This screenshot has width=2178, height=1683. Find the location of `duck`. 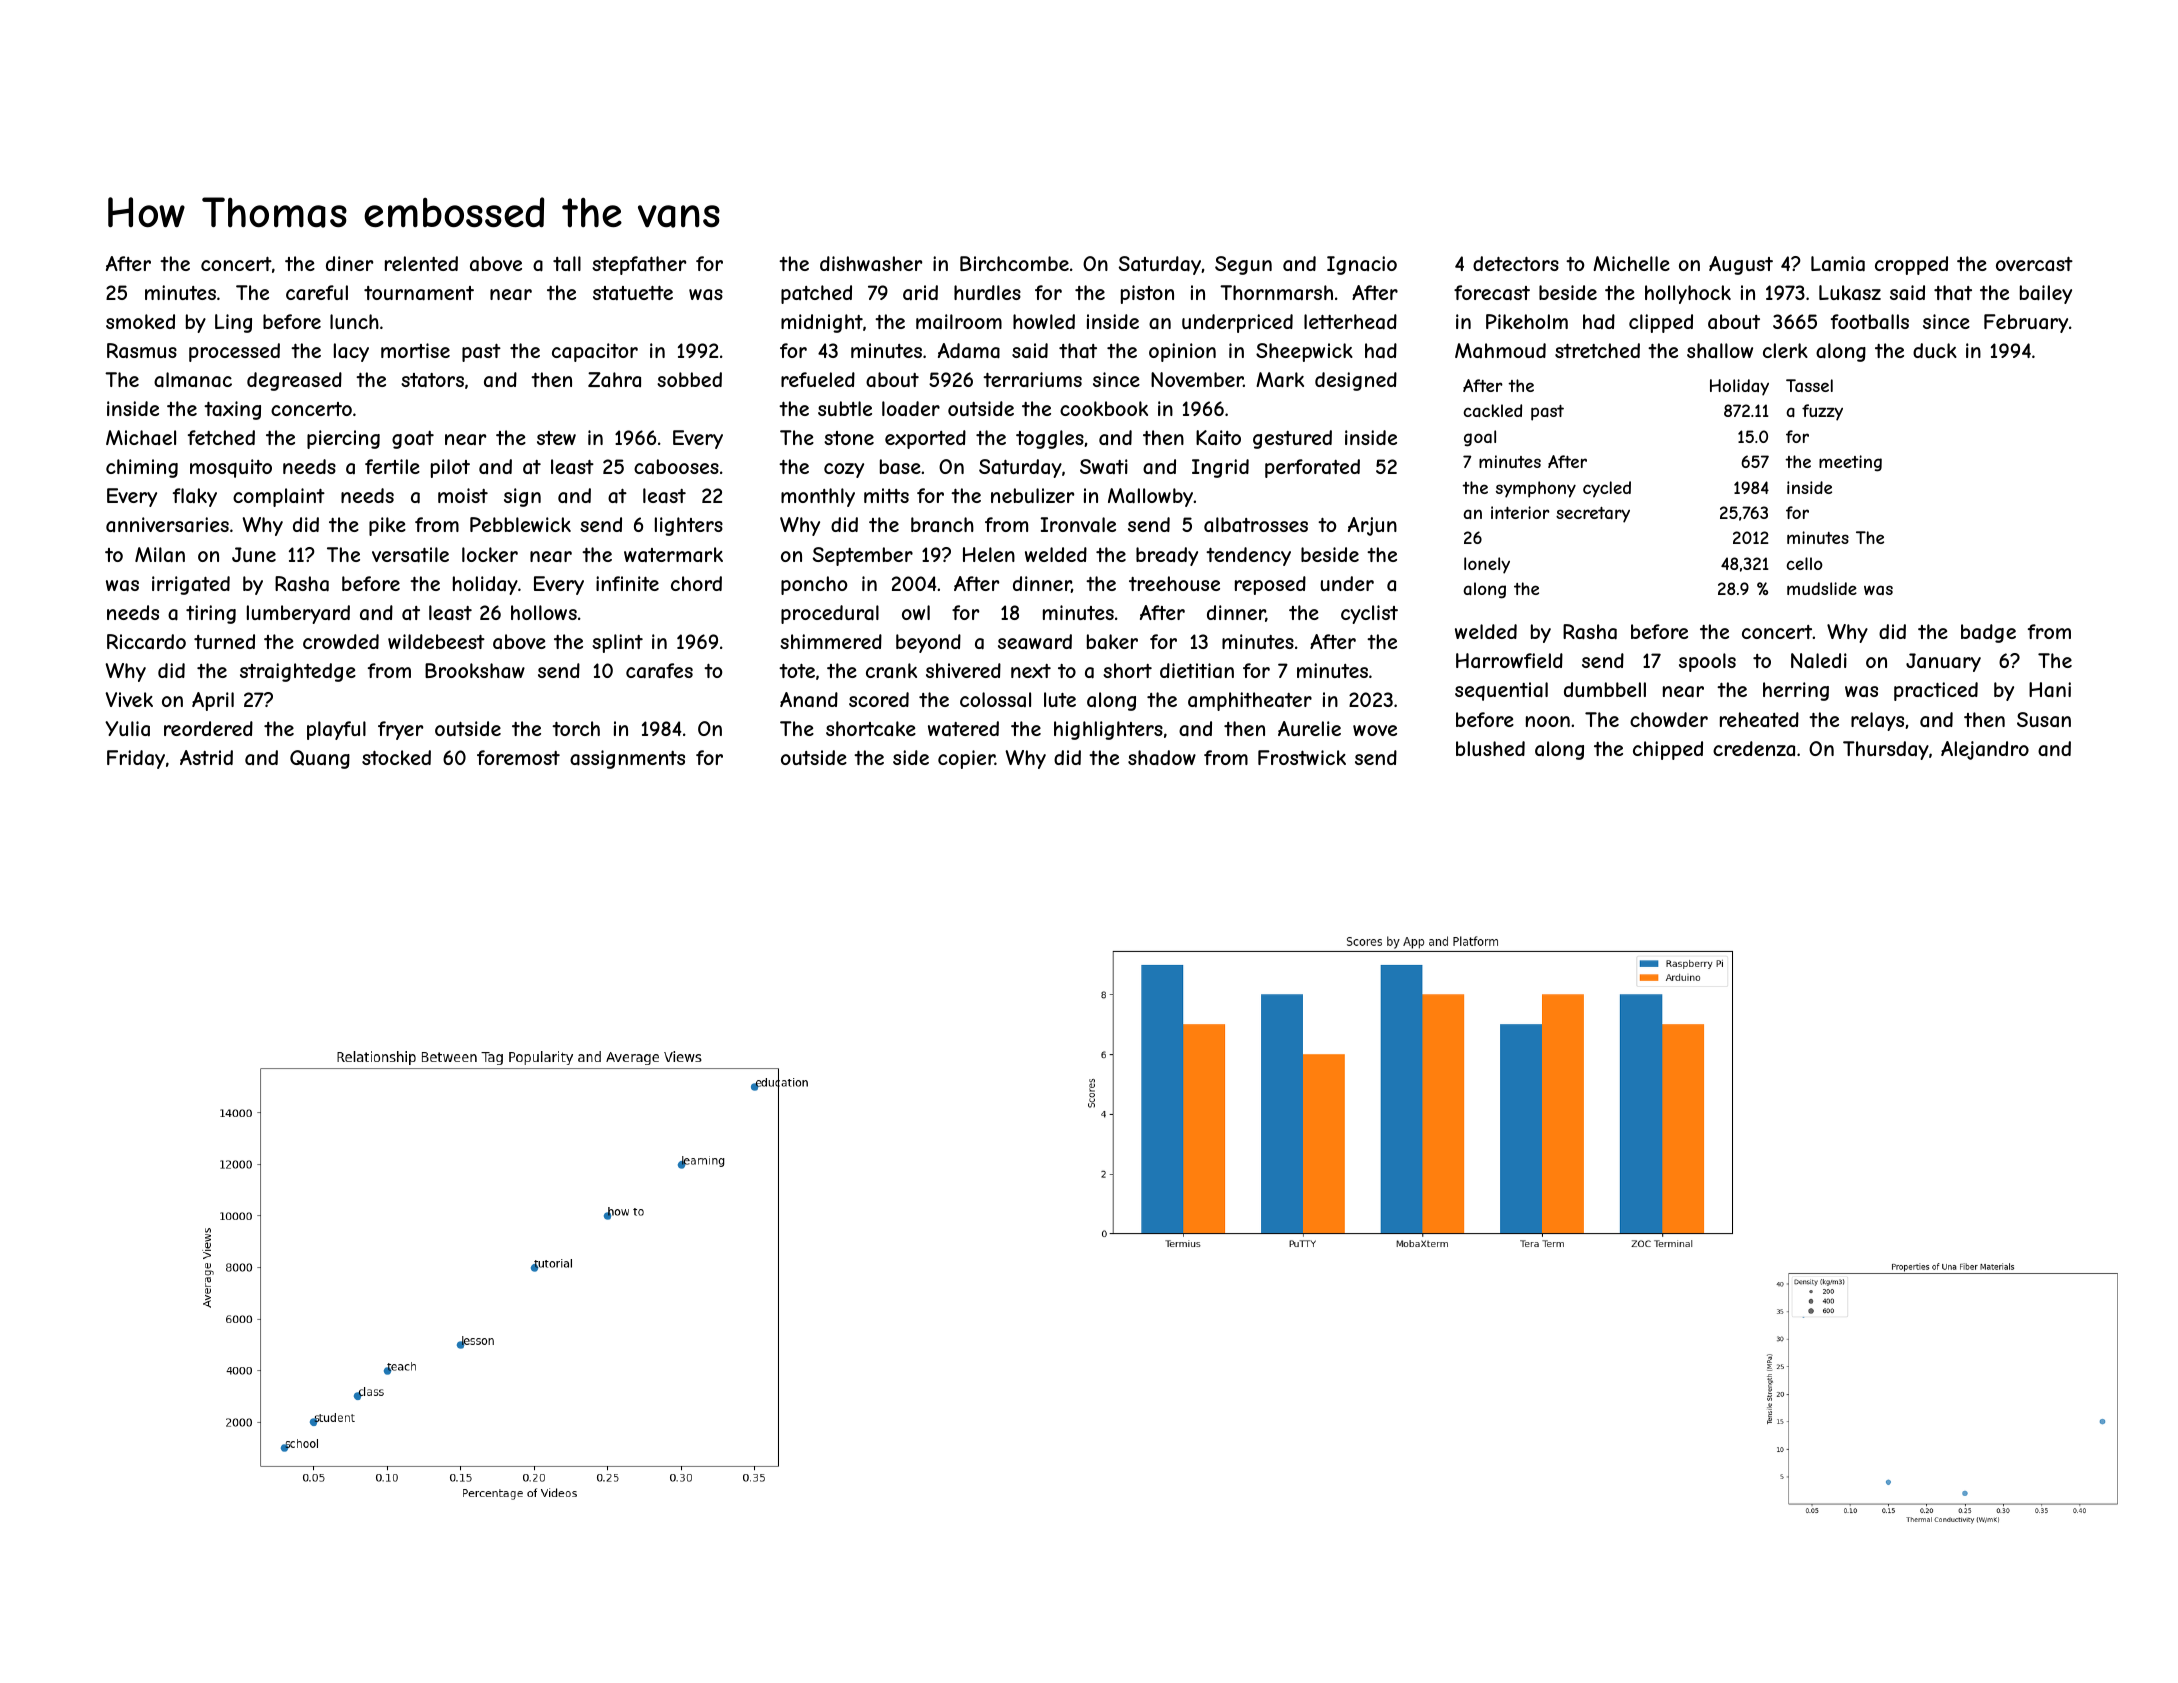

duck is located at coordinates (1935, 350).
